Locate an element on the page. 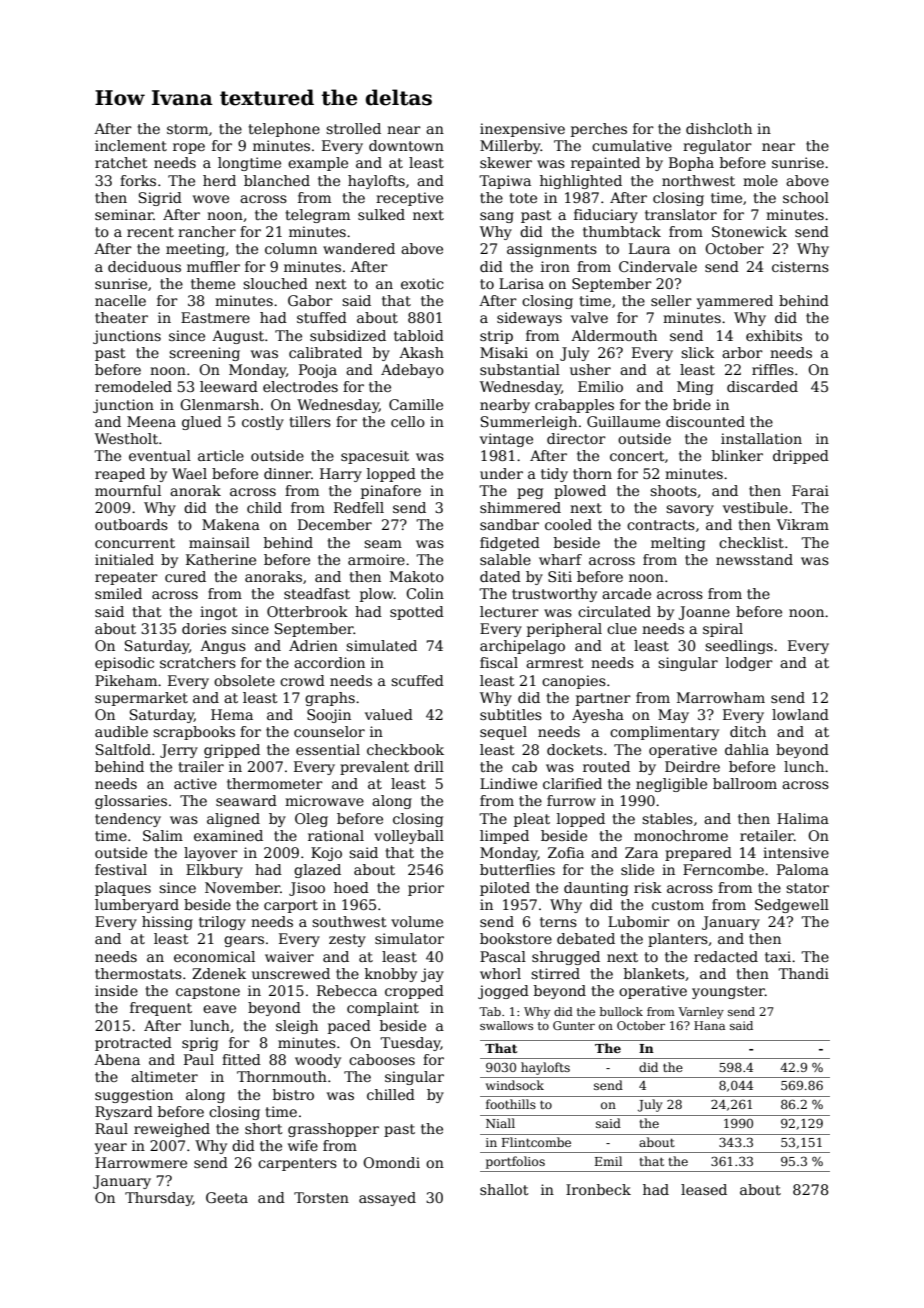 This document has height=1308, width=924. audible is located at coordinates (121, 731).
